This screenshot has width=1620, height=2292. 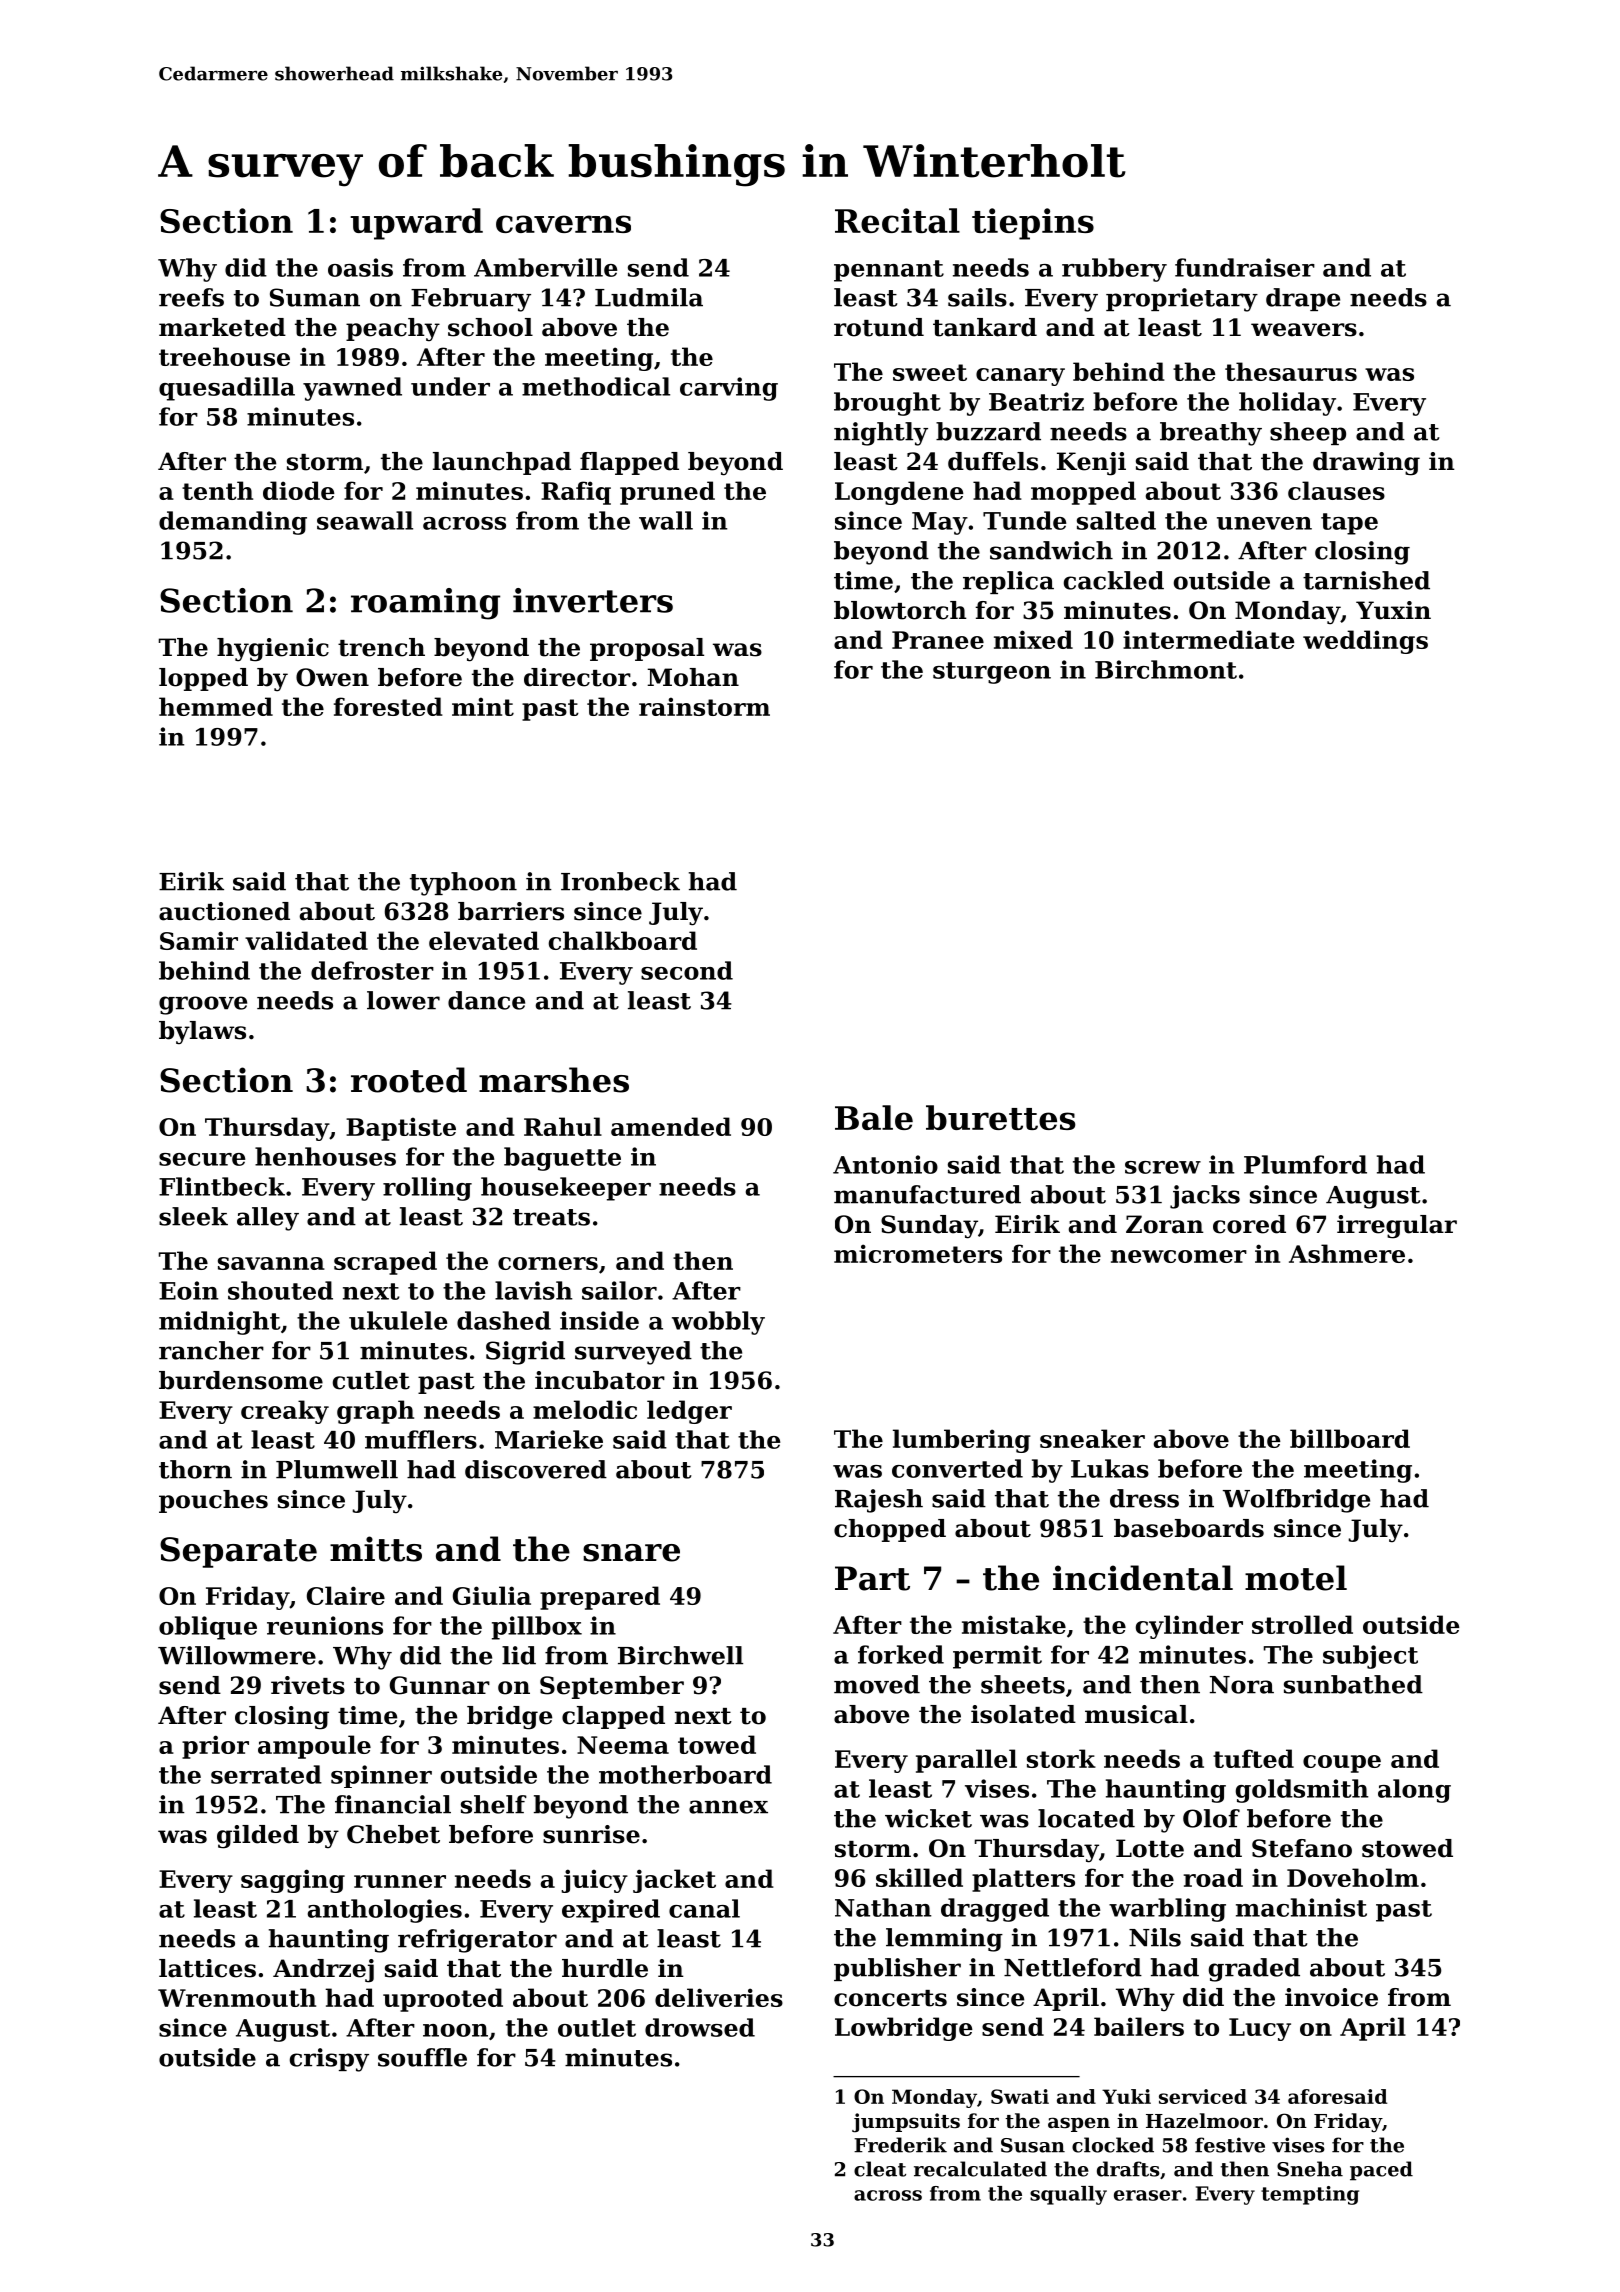 I want to click on drowsed, so click(x=700, y=2027).
